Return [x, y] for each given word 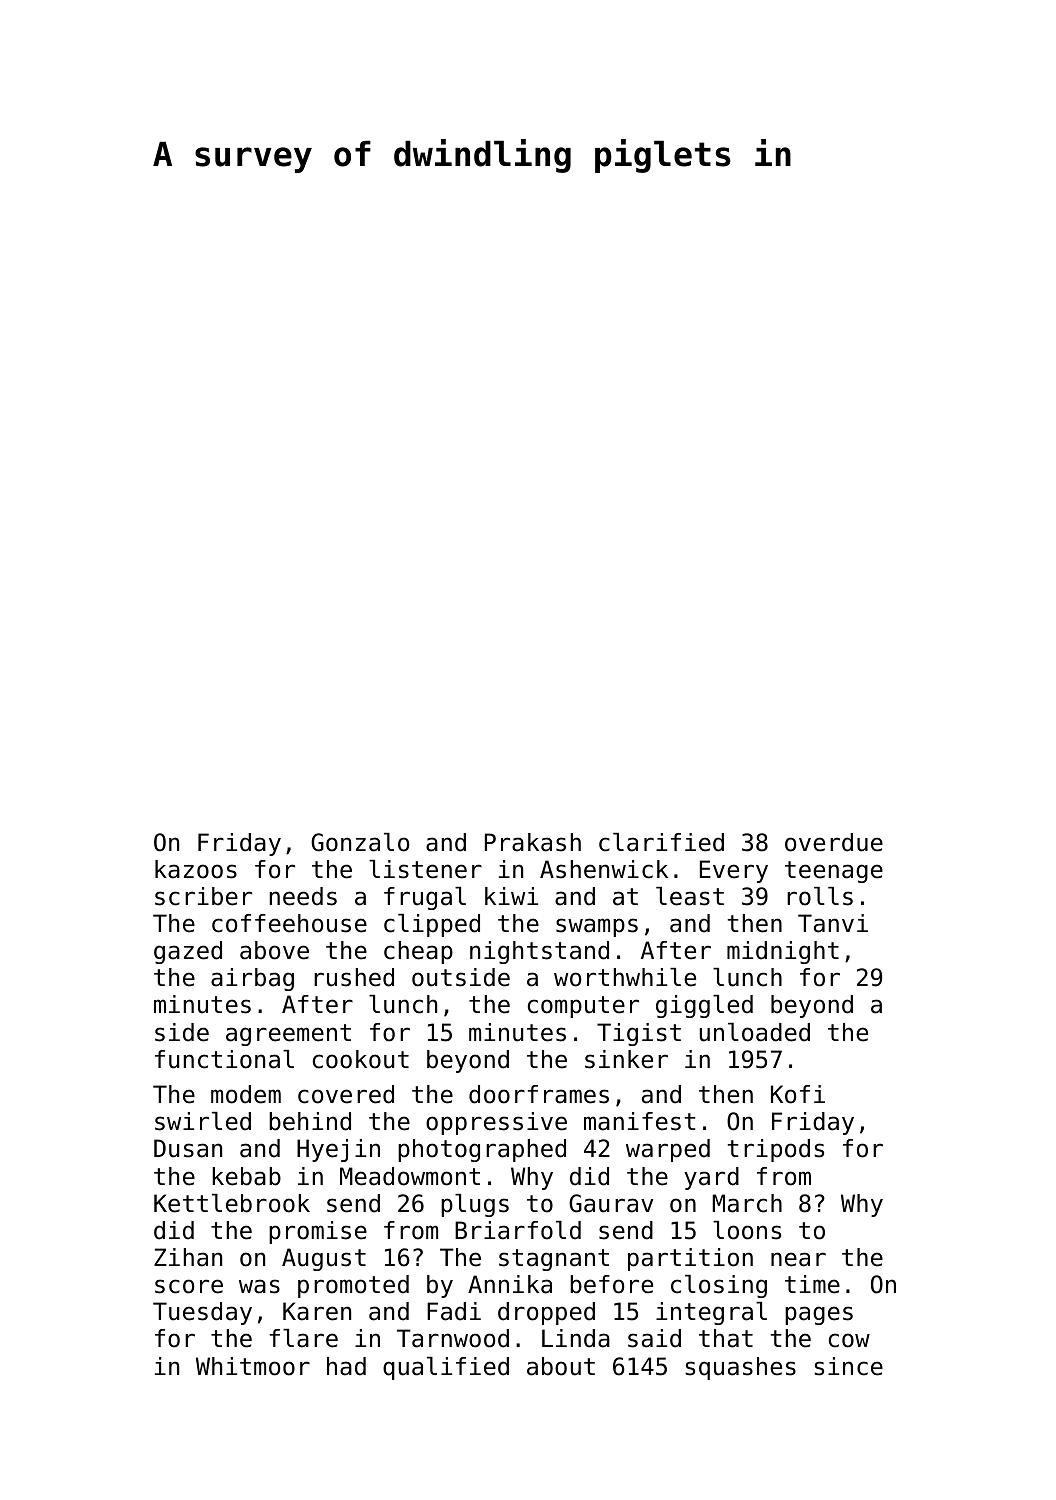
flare [304, 1338]
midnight [783, 952]
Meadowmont [410, 1176]
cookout [361, 1059]
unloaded [755, 1032]
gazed [188, 952]
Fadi [454, 1311]
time [812, 1284]
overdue [834, 842]
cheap [418, 952]
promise [318, 1232]
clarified [661, 842]
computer [583, 1007]
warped [668, 1150]
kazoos [196, 869]
